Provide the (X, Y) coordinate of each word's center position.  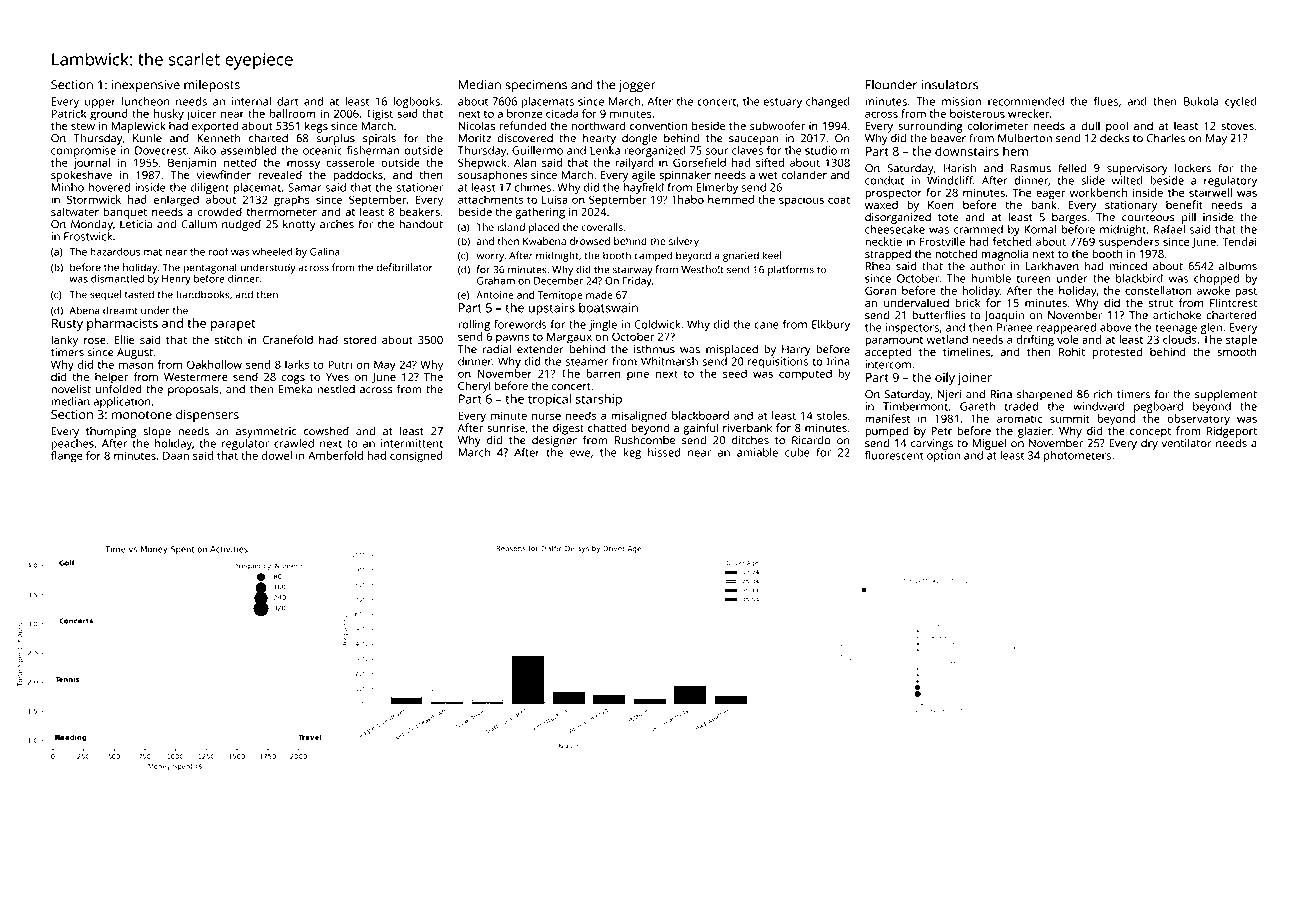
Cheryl (474, 387)
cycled (1241, 102)
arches (337, 224)
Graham (496, 280)
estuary (782, 103)
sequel (105, 295)
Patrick (68, 113)
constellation (1158, 290)
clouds (1180, 339)
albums (1238, 266)
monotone (142, 415)
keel (772, 255)
